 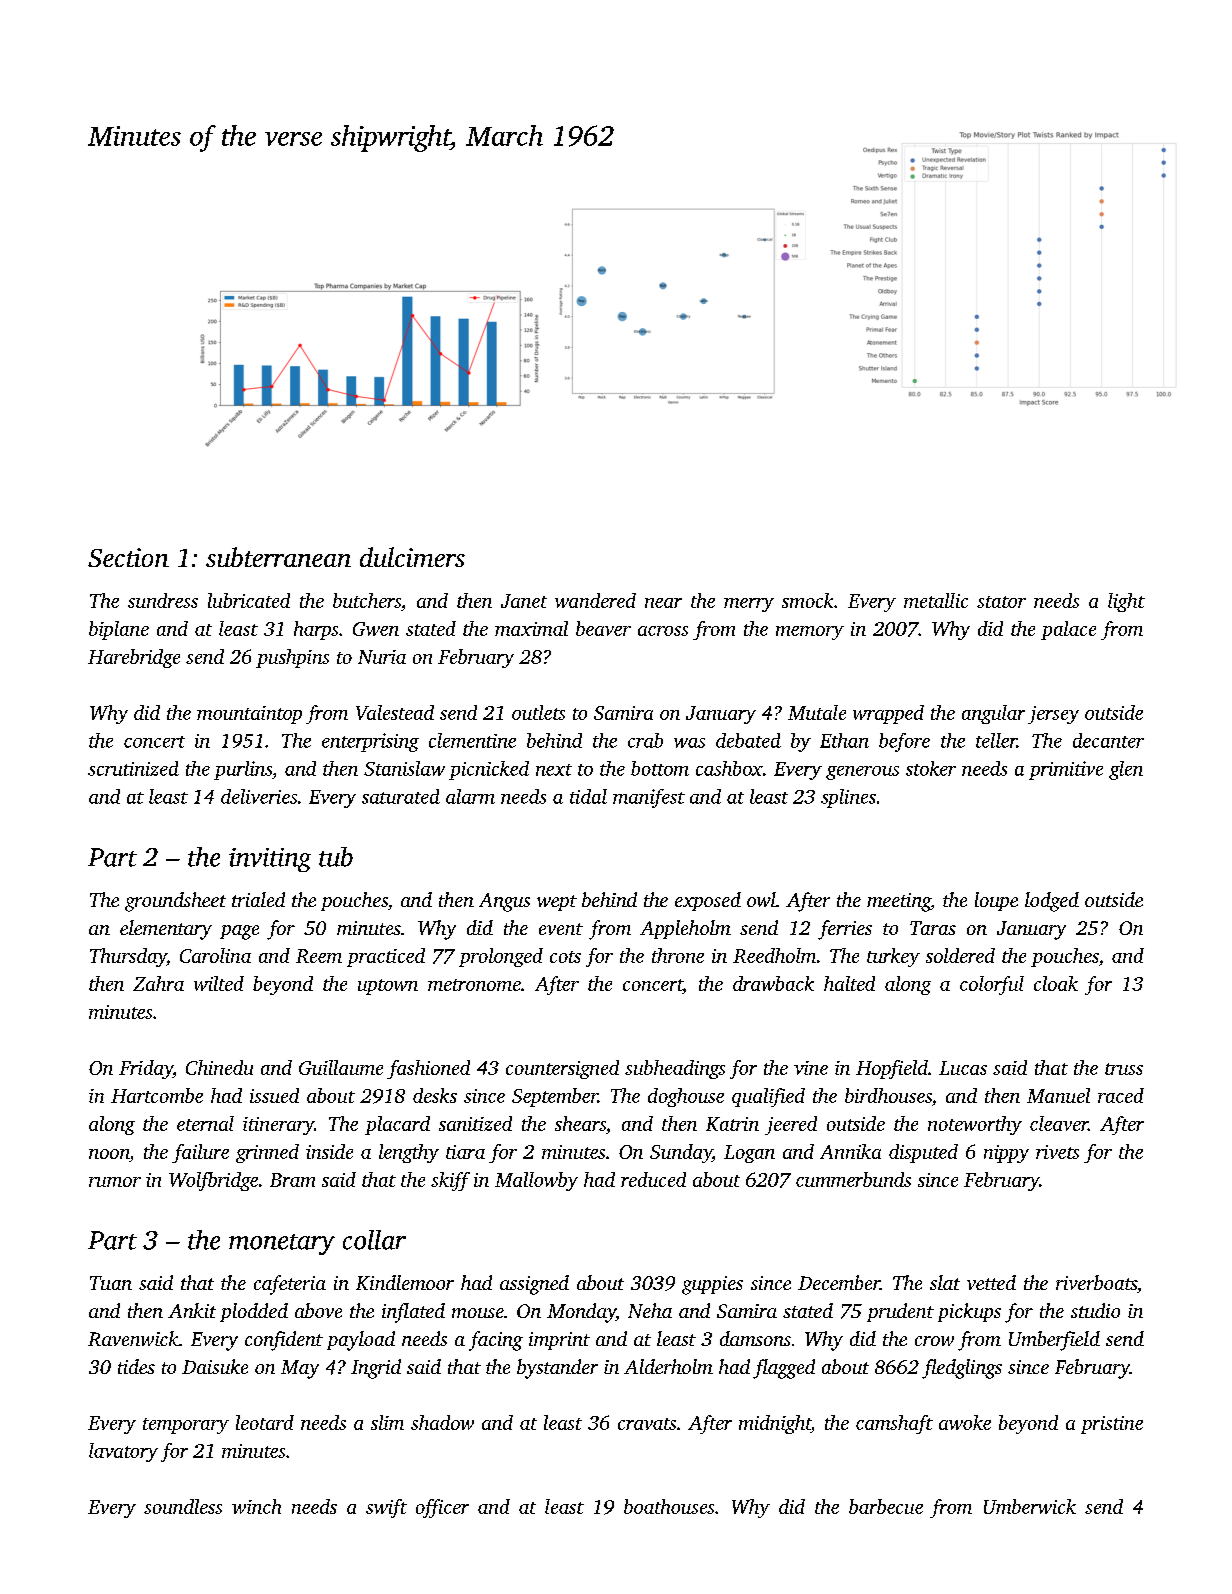 I want to click on disputed, so click(x=923, y=1153).
